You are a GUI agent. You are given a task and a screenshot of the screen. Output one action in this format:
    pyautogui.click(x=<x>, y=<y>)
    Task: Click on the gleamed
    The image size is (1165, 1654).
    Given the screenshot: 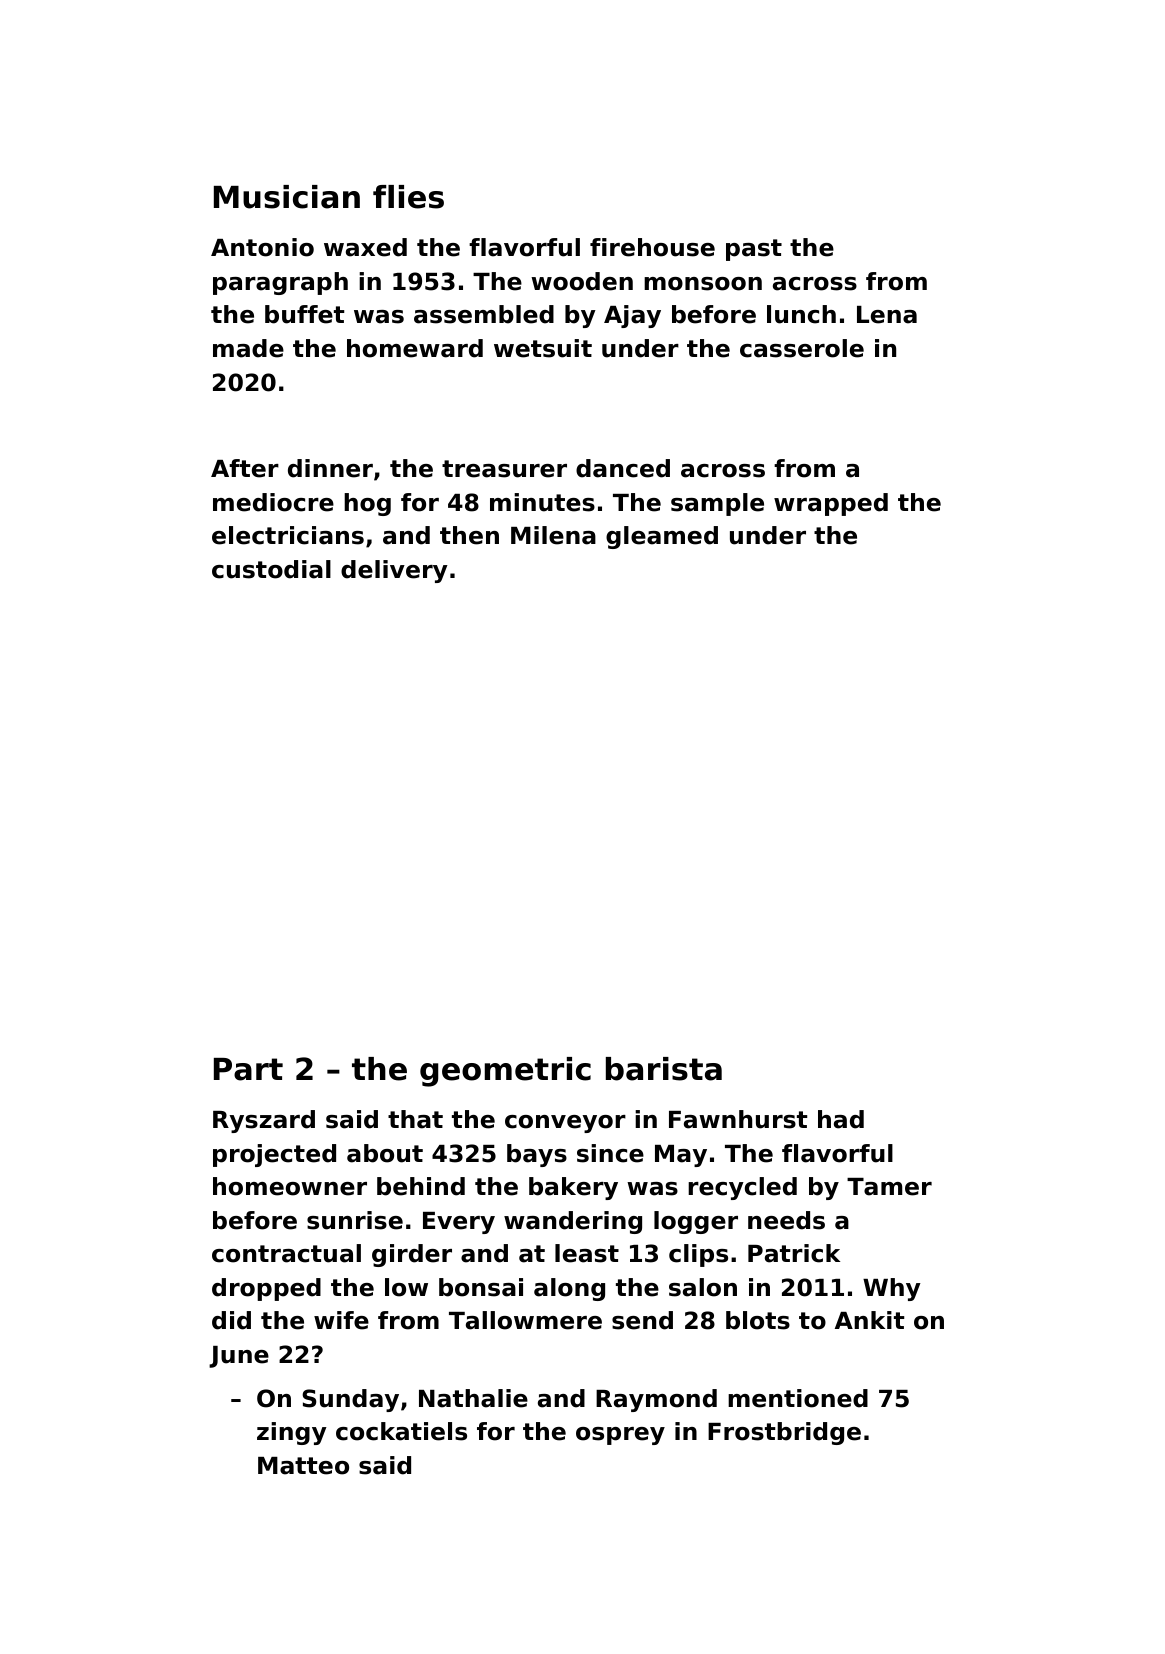 What is the action you would take?
    pyautogui.click(x=662, y=537)
